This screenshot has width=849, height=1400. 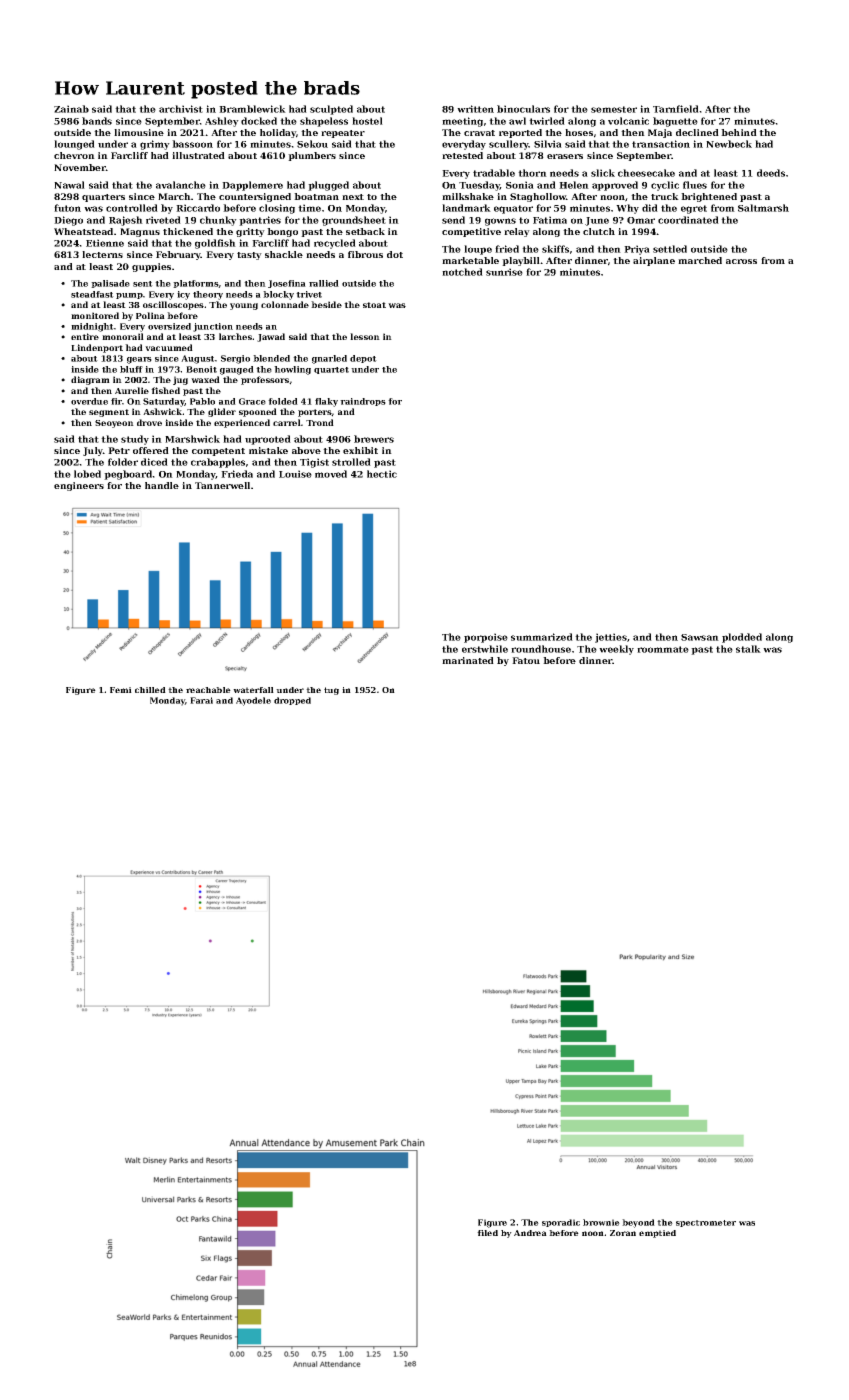 I want to click on Tarnfield, so click(x=676, y=109).
